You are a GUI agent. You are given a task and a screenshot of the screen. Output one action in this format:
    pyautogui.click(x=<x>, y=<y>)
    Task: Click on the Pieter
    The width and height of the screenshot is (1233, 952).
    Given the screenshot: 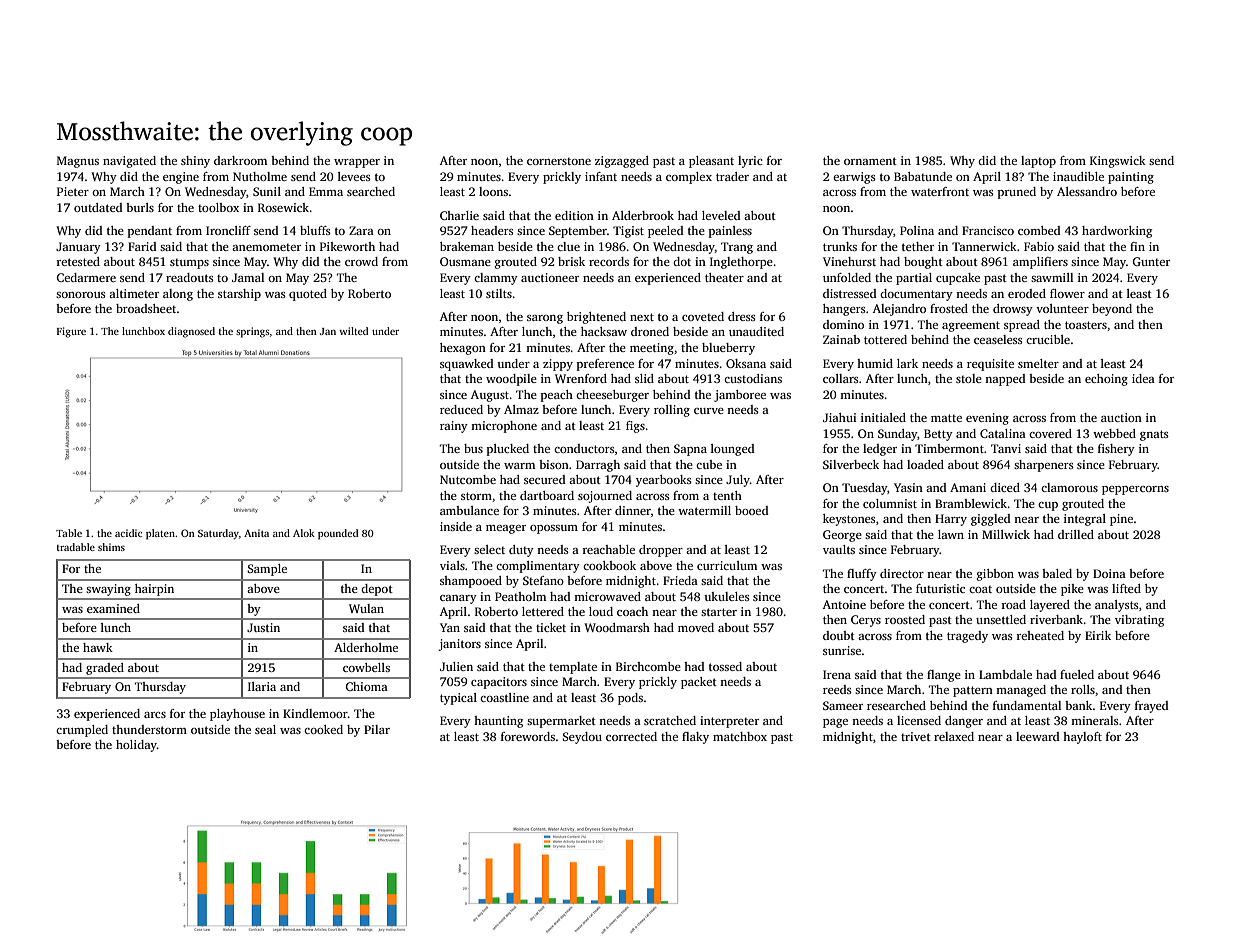 What is the action you would take?
    pyautogui.click(x=73, y=191)
